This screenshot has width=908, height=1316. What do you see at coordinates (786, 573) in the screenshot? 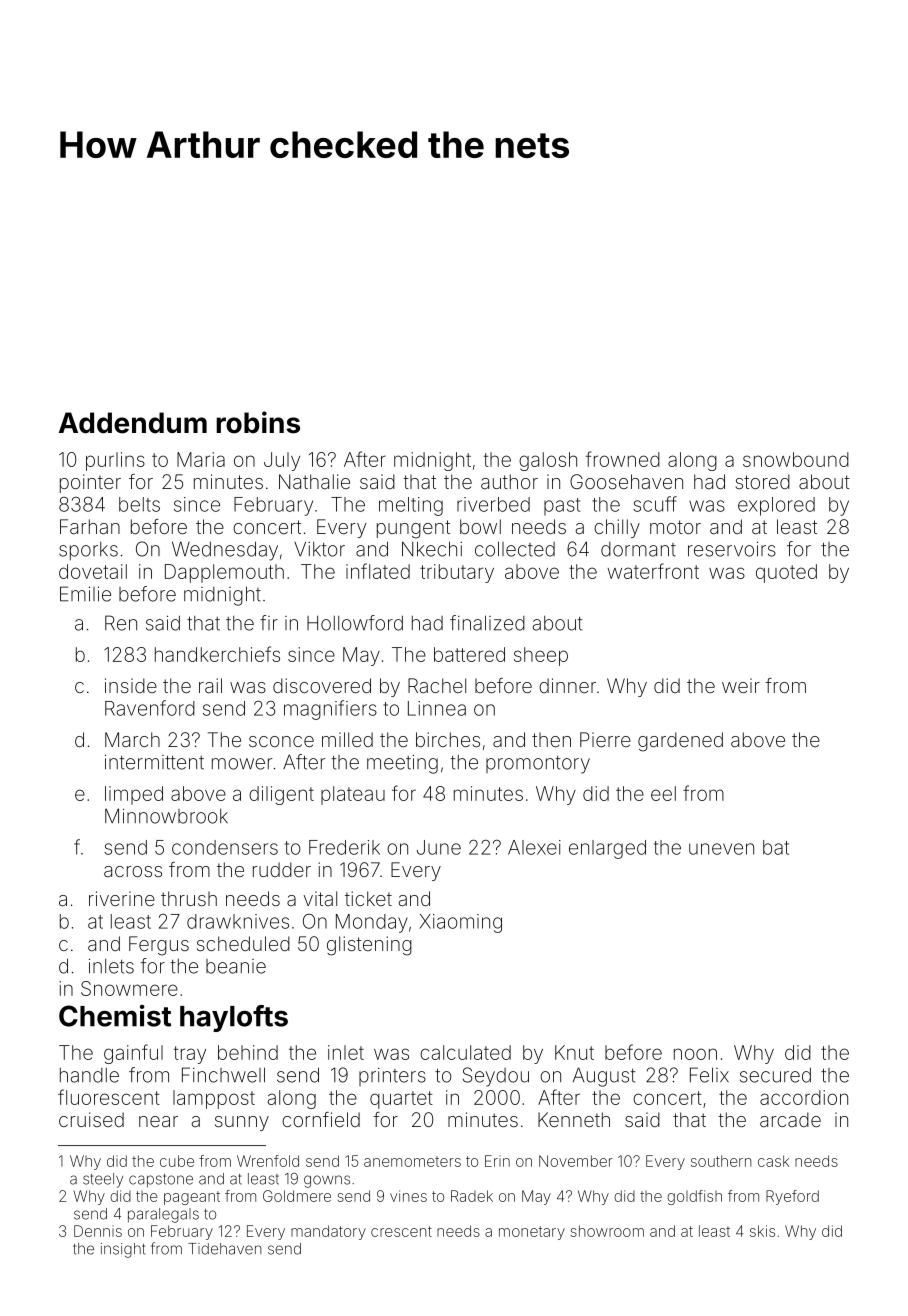
I see `quoted` at bounding box center [786, 573].
